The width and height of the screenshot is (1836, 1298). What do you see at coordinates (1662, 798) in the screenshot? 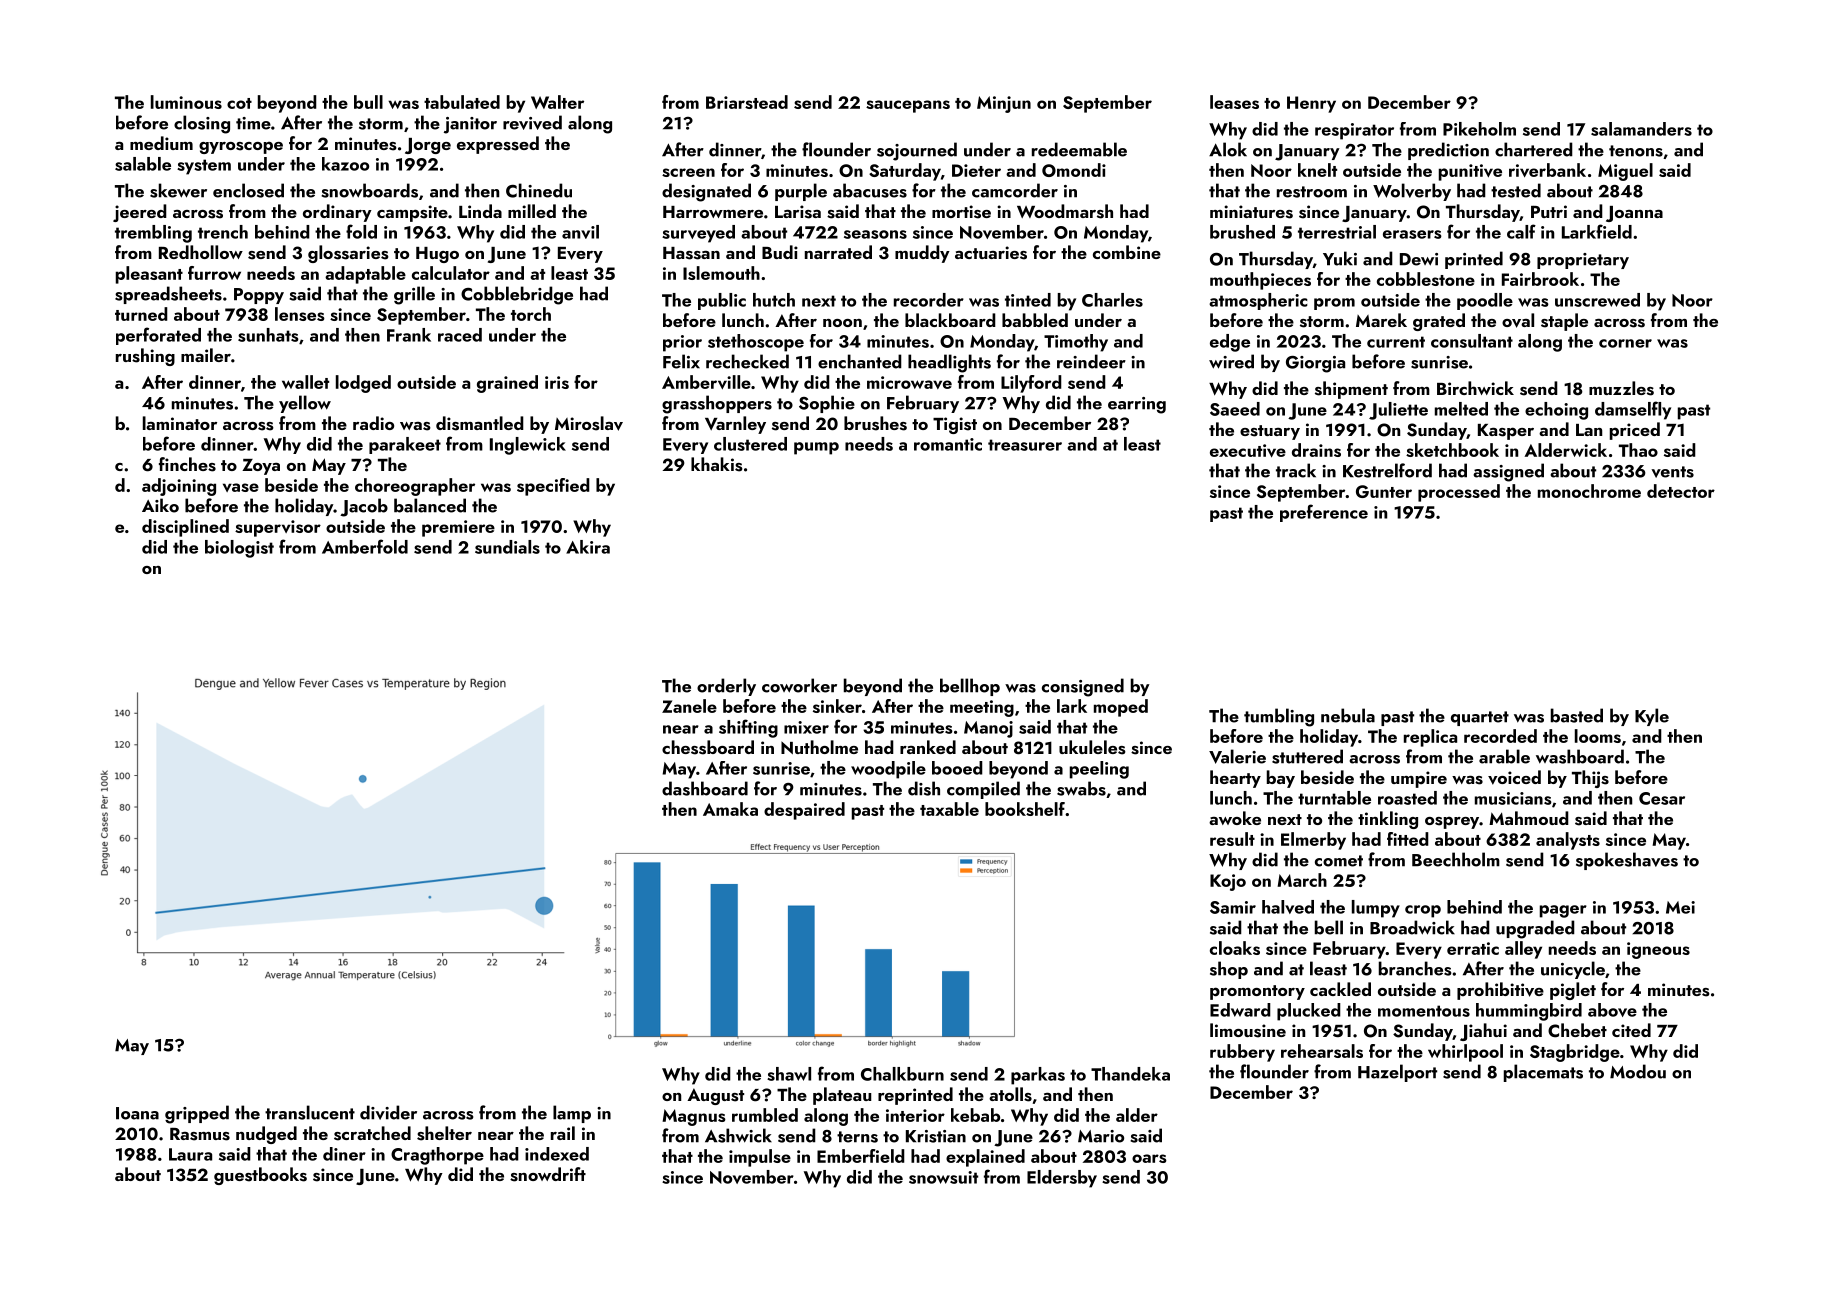
I see `Cesar` at bounding box center [1662, 798].
